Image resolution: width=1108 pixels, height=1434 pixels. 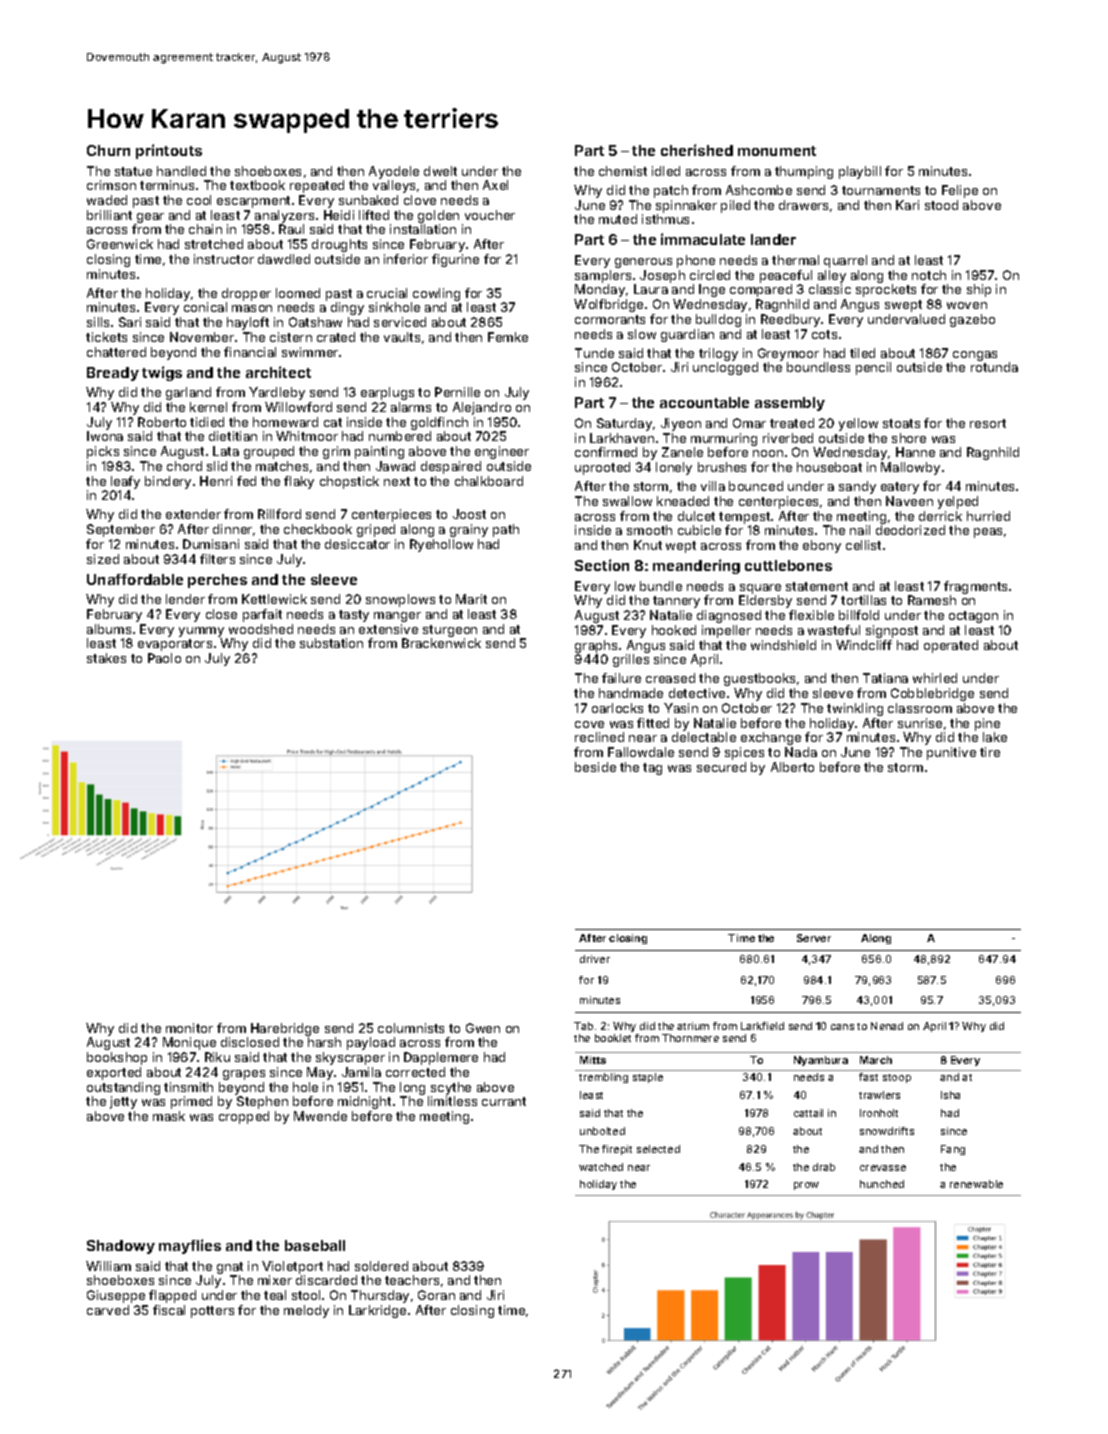 I want to click on Jiyeon, so click(x=681, y=424).
